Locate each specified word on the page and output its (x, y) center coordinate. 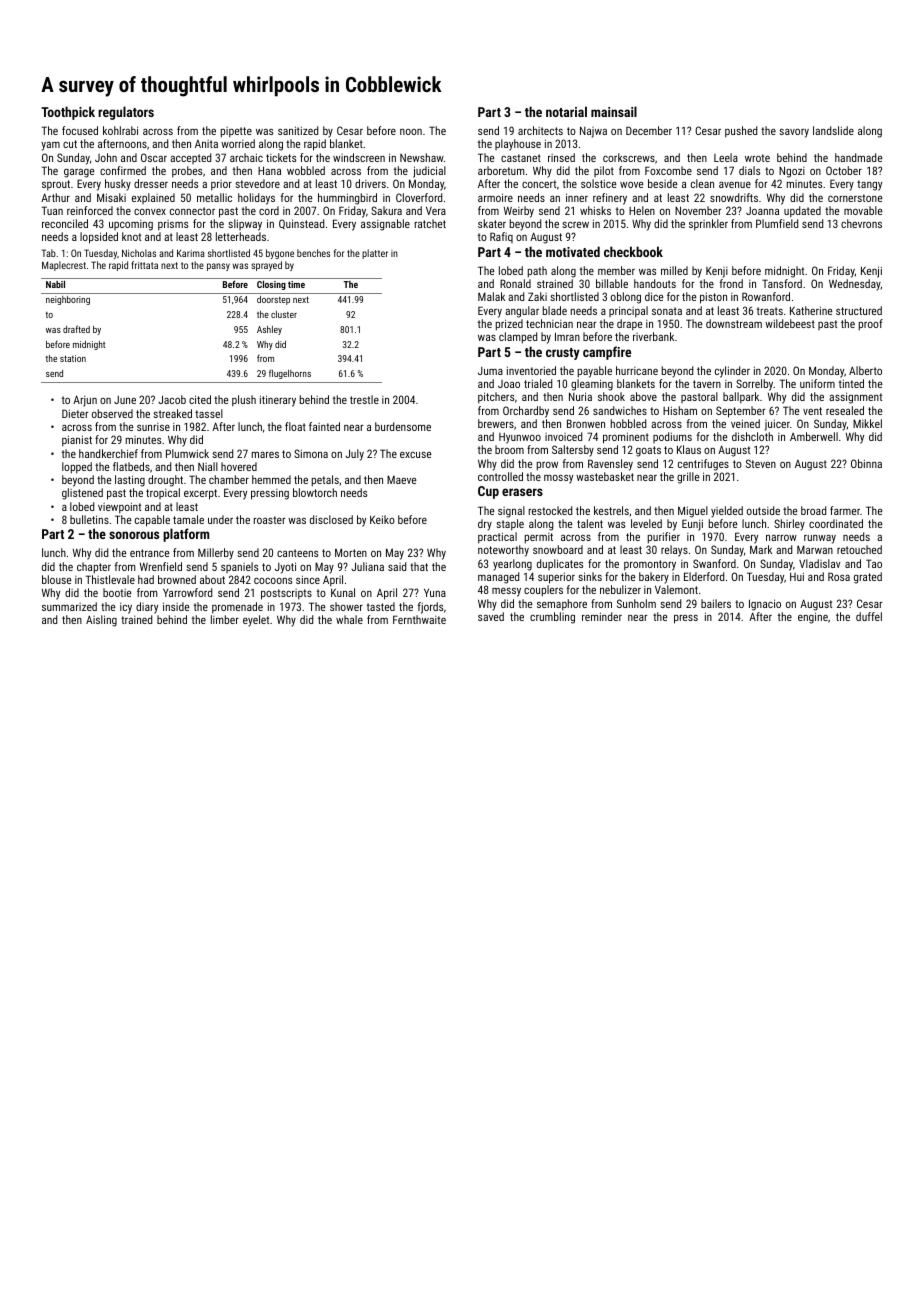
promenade (237, 608)
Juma (490, 371)
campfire (607, 353)
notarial (566, 111)
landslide (833, 130)
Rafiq (501, 237)
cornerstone (855, 198)
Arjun (85, 401)
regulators (126, 113)
